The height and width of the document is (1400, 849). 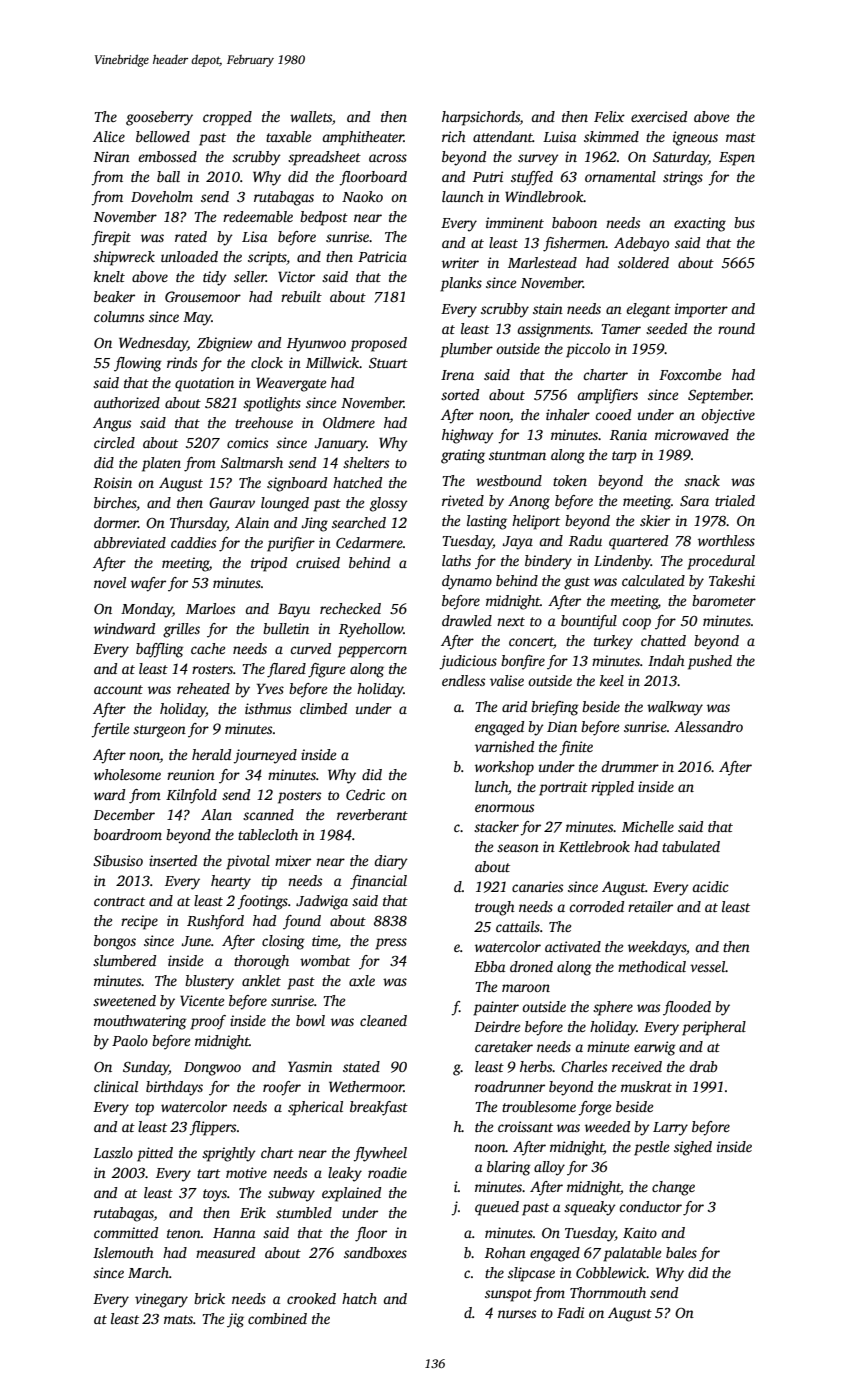 I want to click on attendant, so click(x=503, y=136).
